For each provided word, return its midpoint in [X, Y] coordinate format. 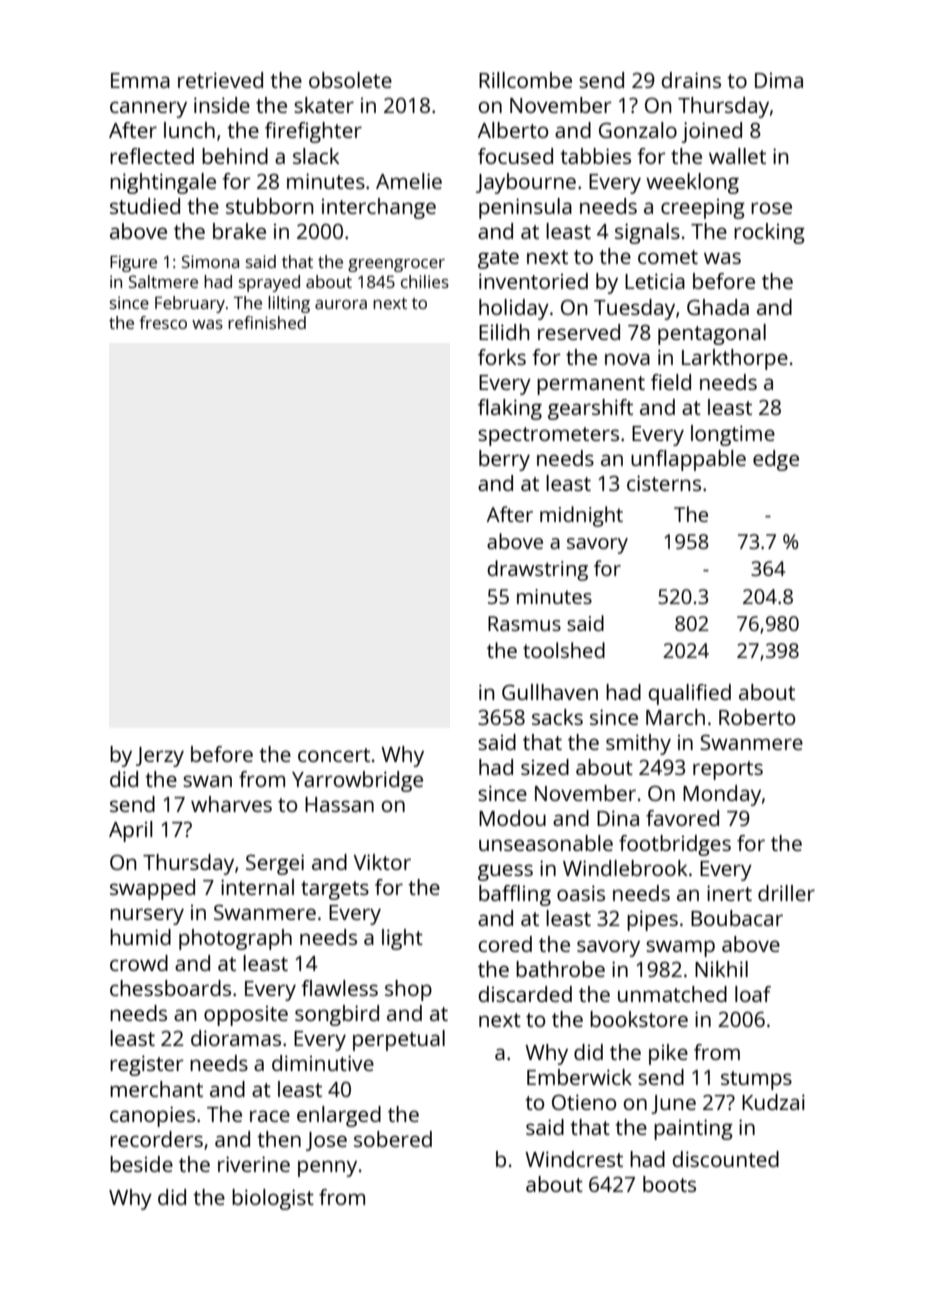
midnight [581, 516]
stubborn [270, 206]
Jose [326, 1141]
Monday [722, 795]
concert [334, 755]
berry [504, 460]
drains [691, 80]
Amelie [409, 181]
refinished [267, 322]
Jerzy [160, 757]
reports [728, 770]
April [131, 831]
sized [545, 767]
